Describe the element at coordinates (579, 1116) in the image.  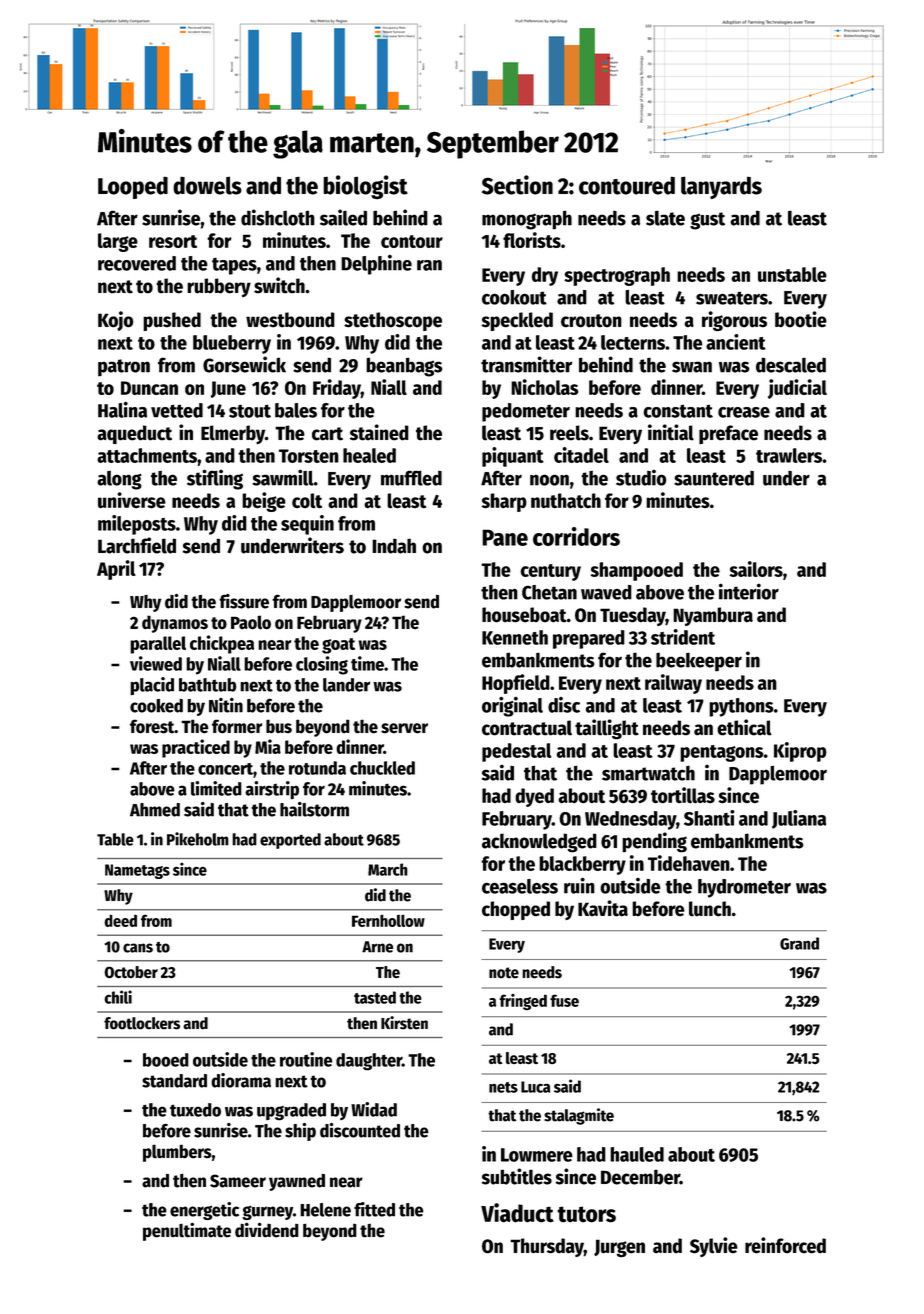
I see `stalagmite` at that location.
